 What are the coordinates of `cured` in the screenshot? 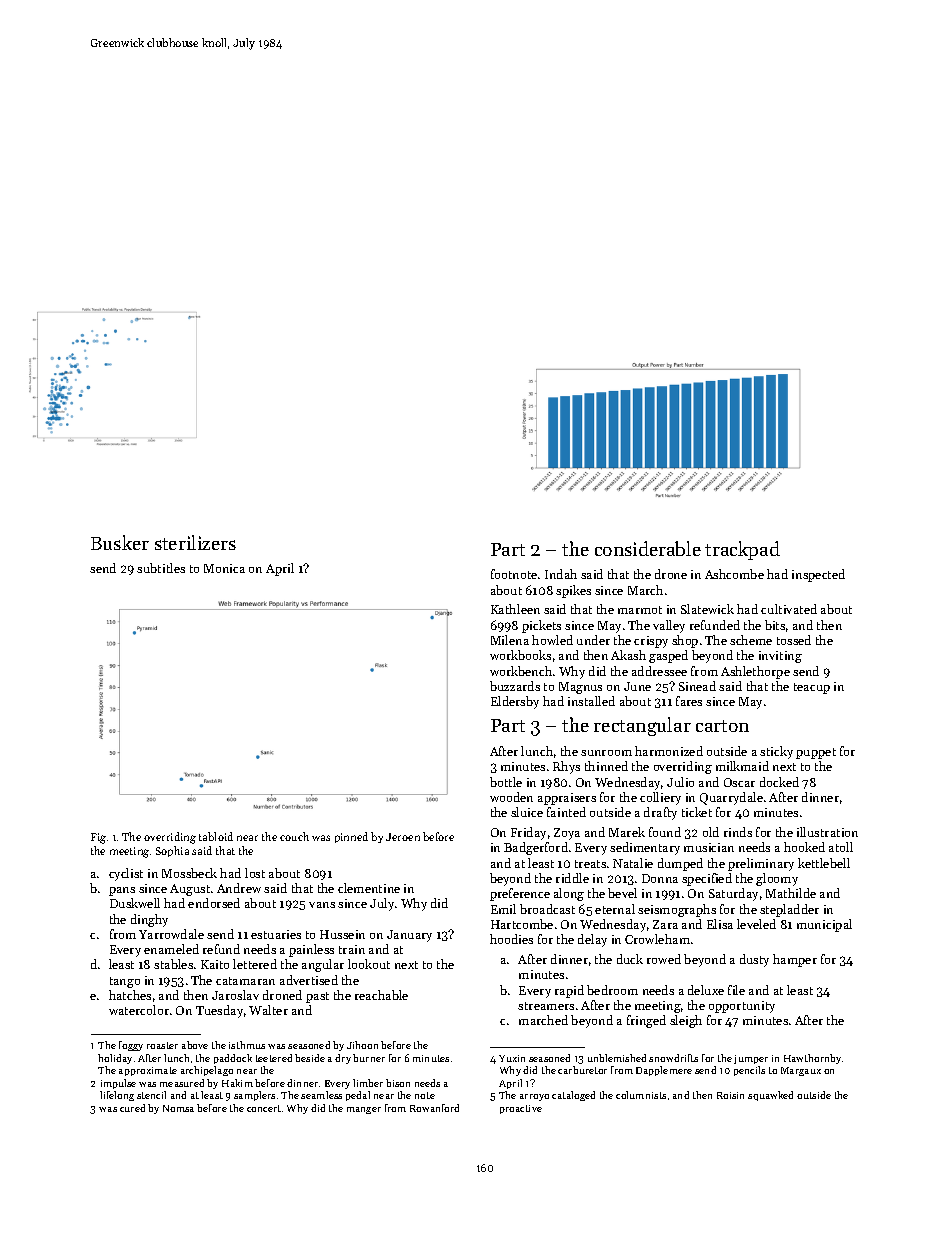 It's located at (132, 1108).
